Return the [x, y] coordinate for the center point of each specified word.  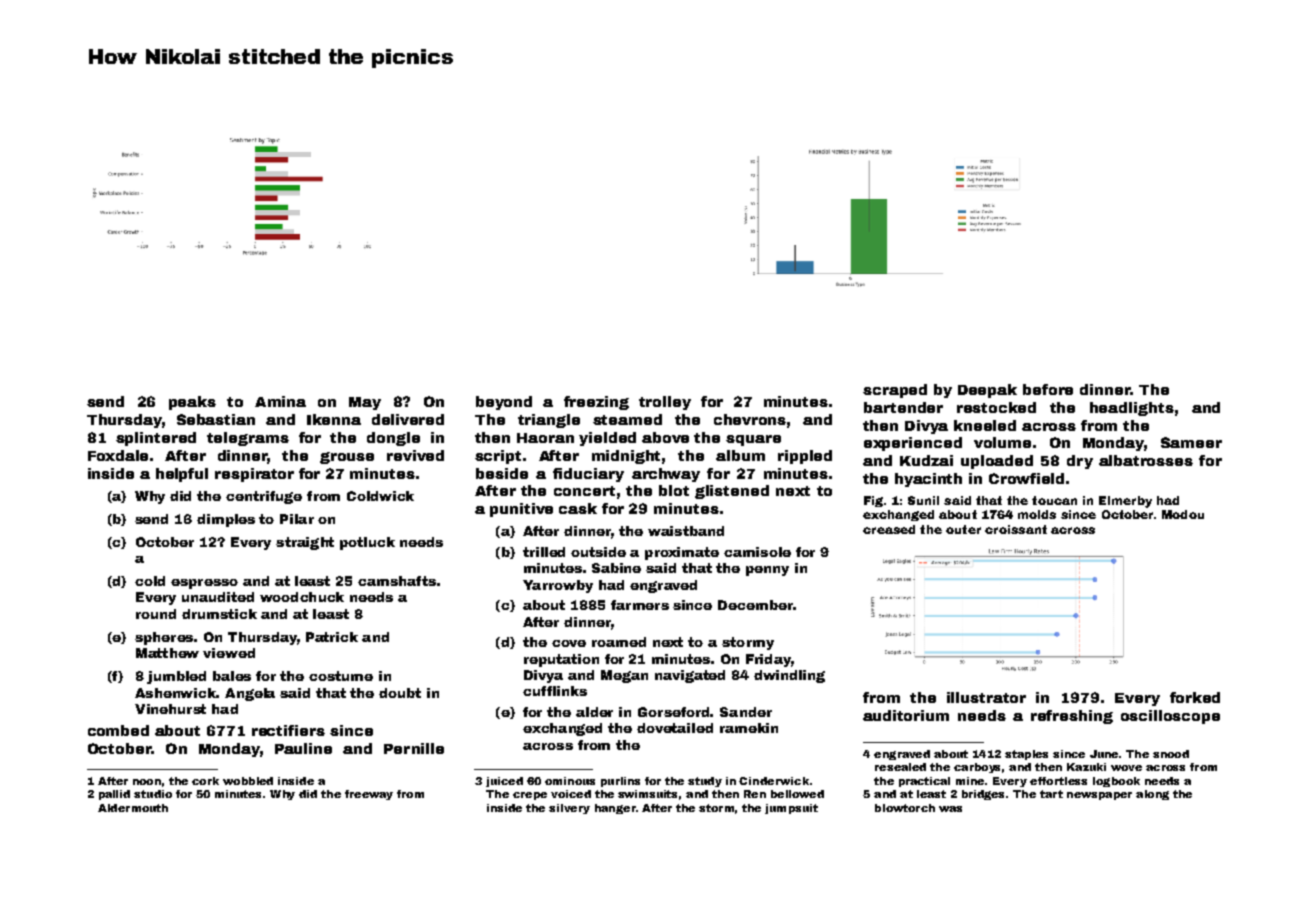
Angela [250, 694]
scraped [895, 391]
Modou [1183, 514]
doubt [400, 693]
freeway [369, 795]
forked [1195, 697]
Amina [280, 401]
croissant [1016, 529]
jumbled [176, 677]
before [1048, 389]
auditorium [906, 715]
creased [889, 529]
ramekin [749, 728]
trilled [544, 552]
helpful [182, 475]
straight [305, 543]
